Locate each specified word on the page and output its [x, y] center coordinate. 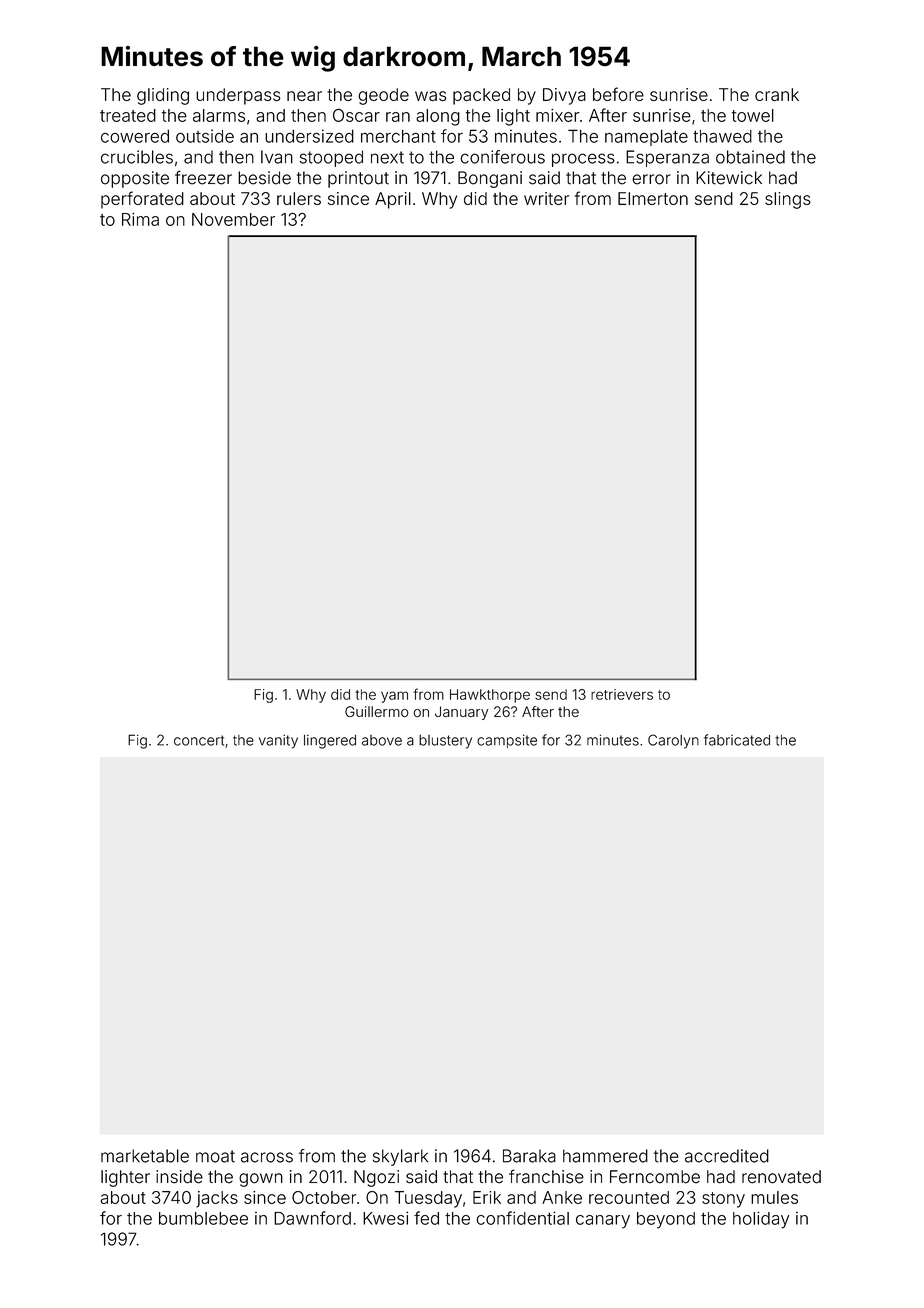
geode [383, 96]
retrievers [622, 694]
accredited [727, 1156]
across [267, 1157]
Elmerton [653, 198]
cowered [135, 136]
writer [546, 198]
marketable [145, 1156]
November [233, 219]
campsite [507, 741]
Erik [487, 1197]
